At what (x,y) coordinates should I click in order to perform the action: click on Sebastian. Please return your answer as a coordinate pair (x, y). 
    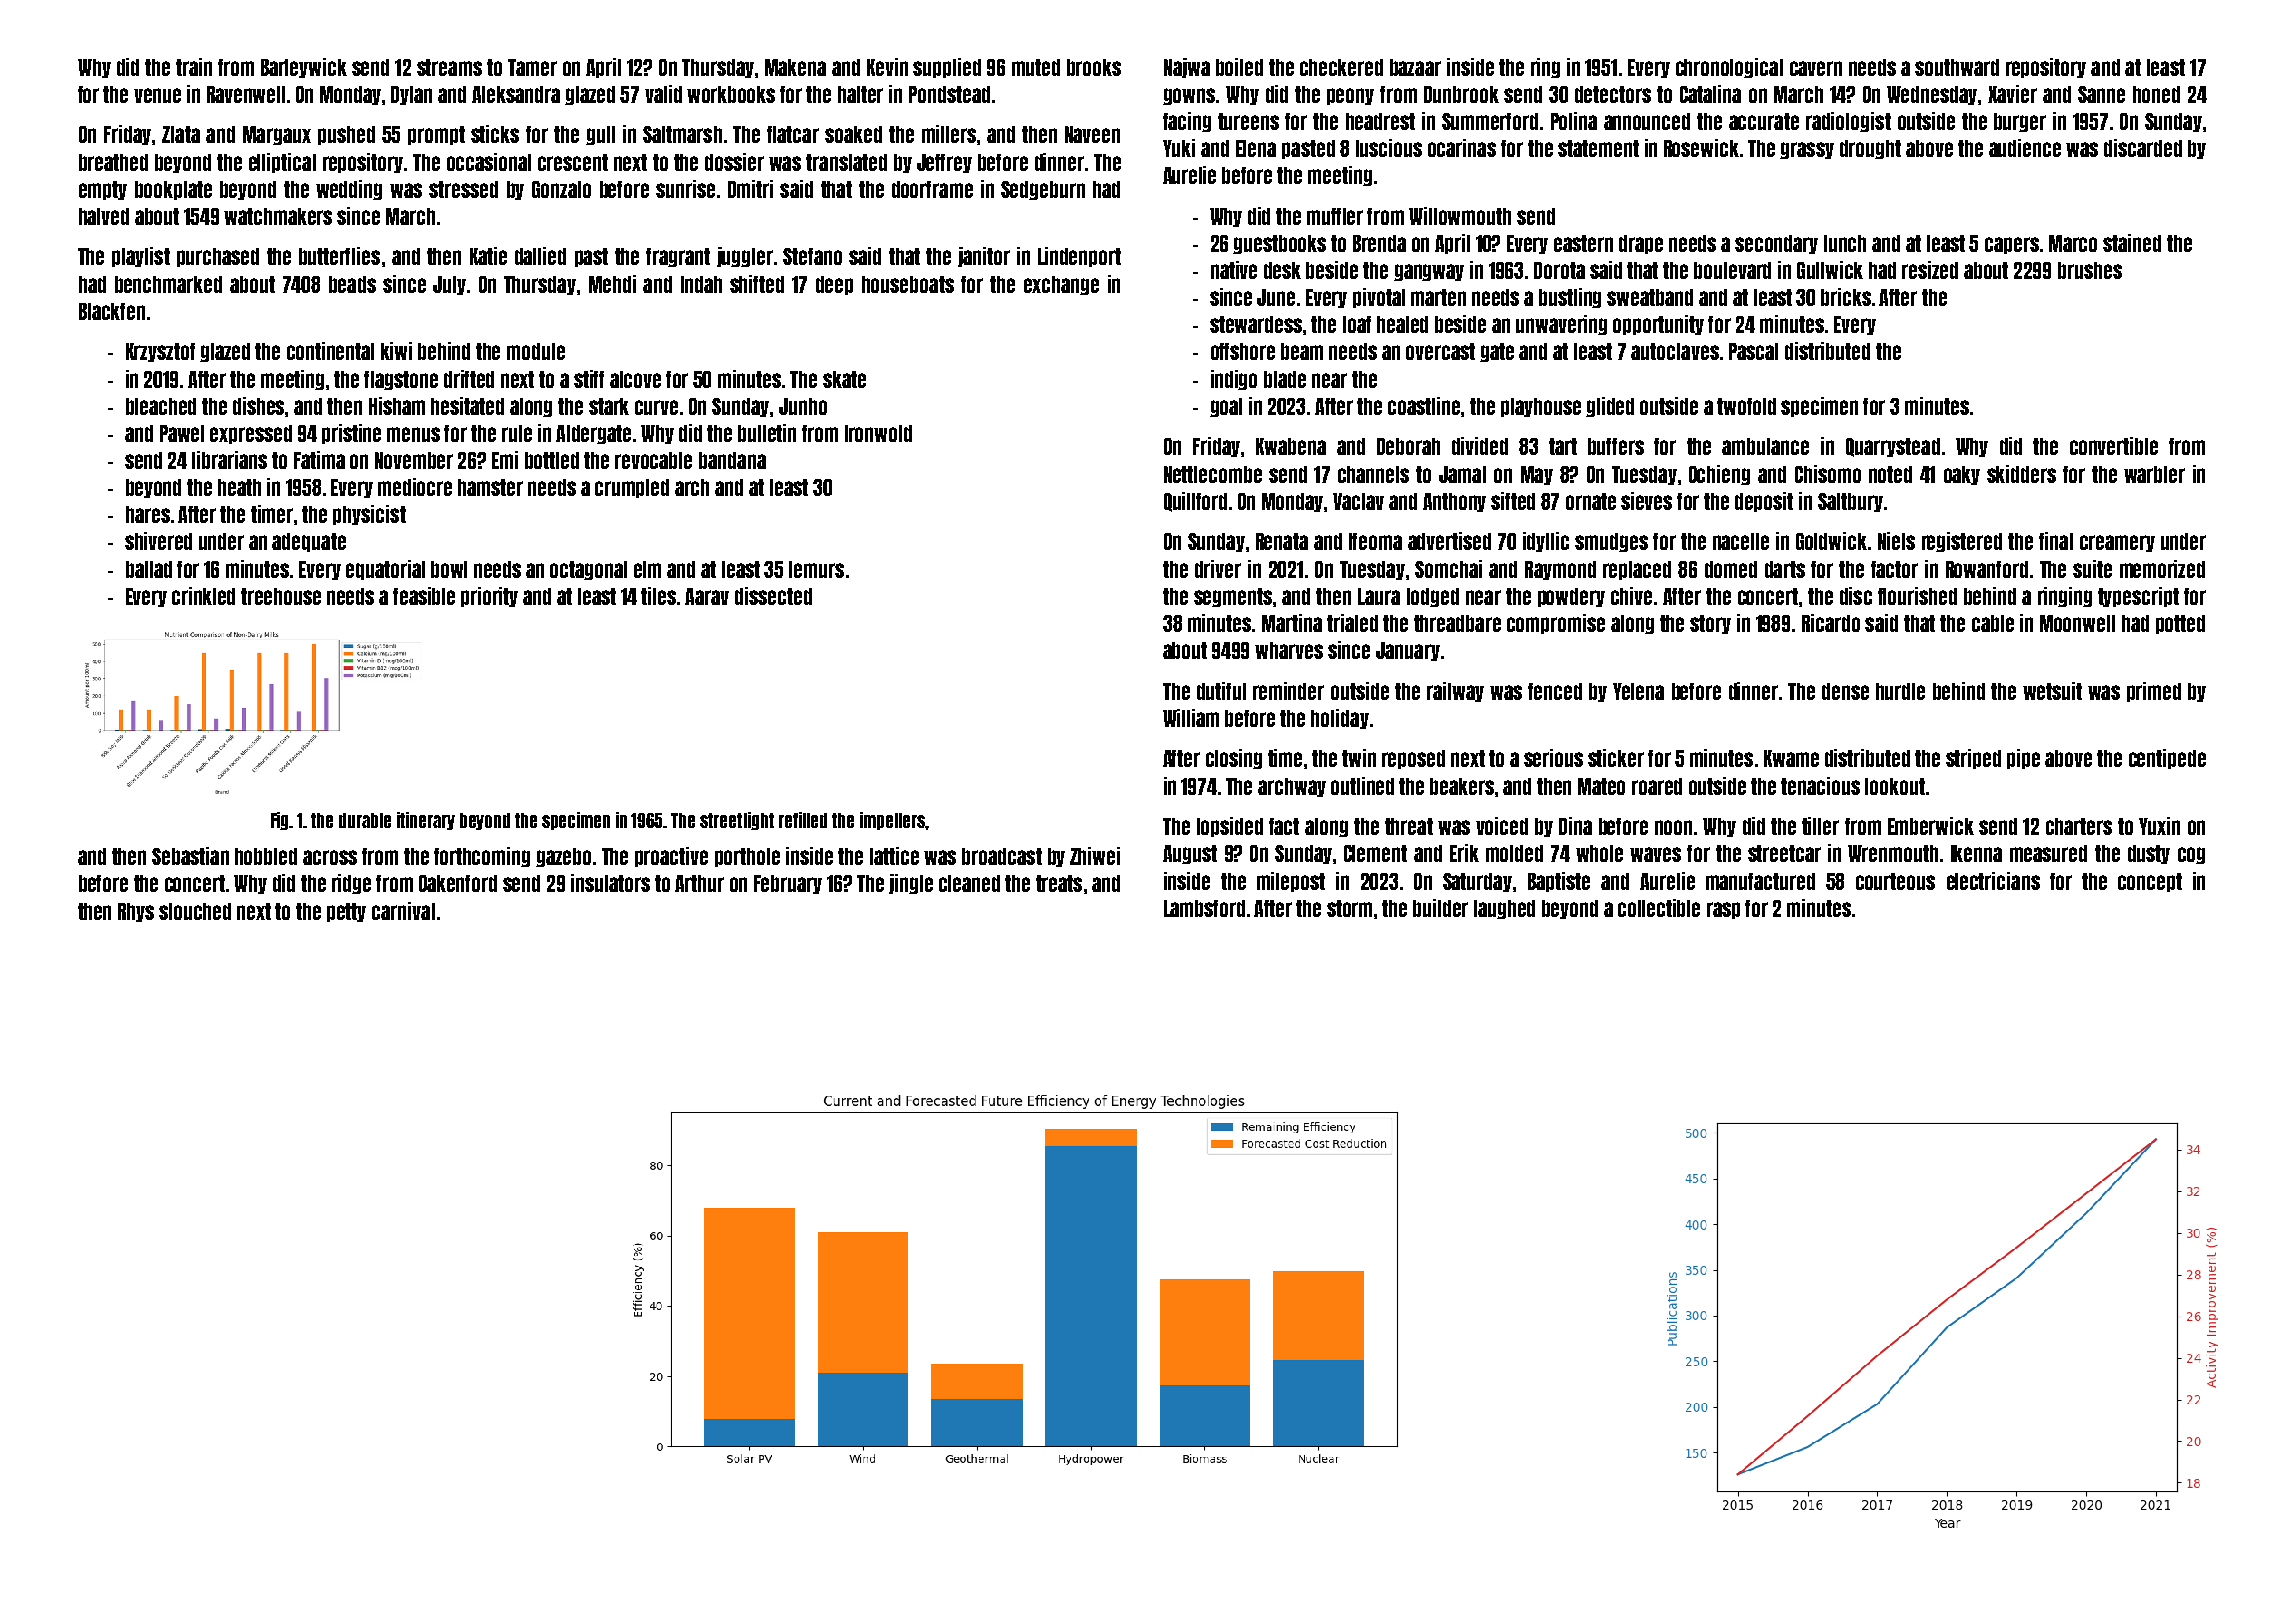
    Looking at the image, I should click on (190, 856).
